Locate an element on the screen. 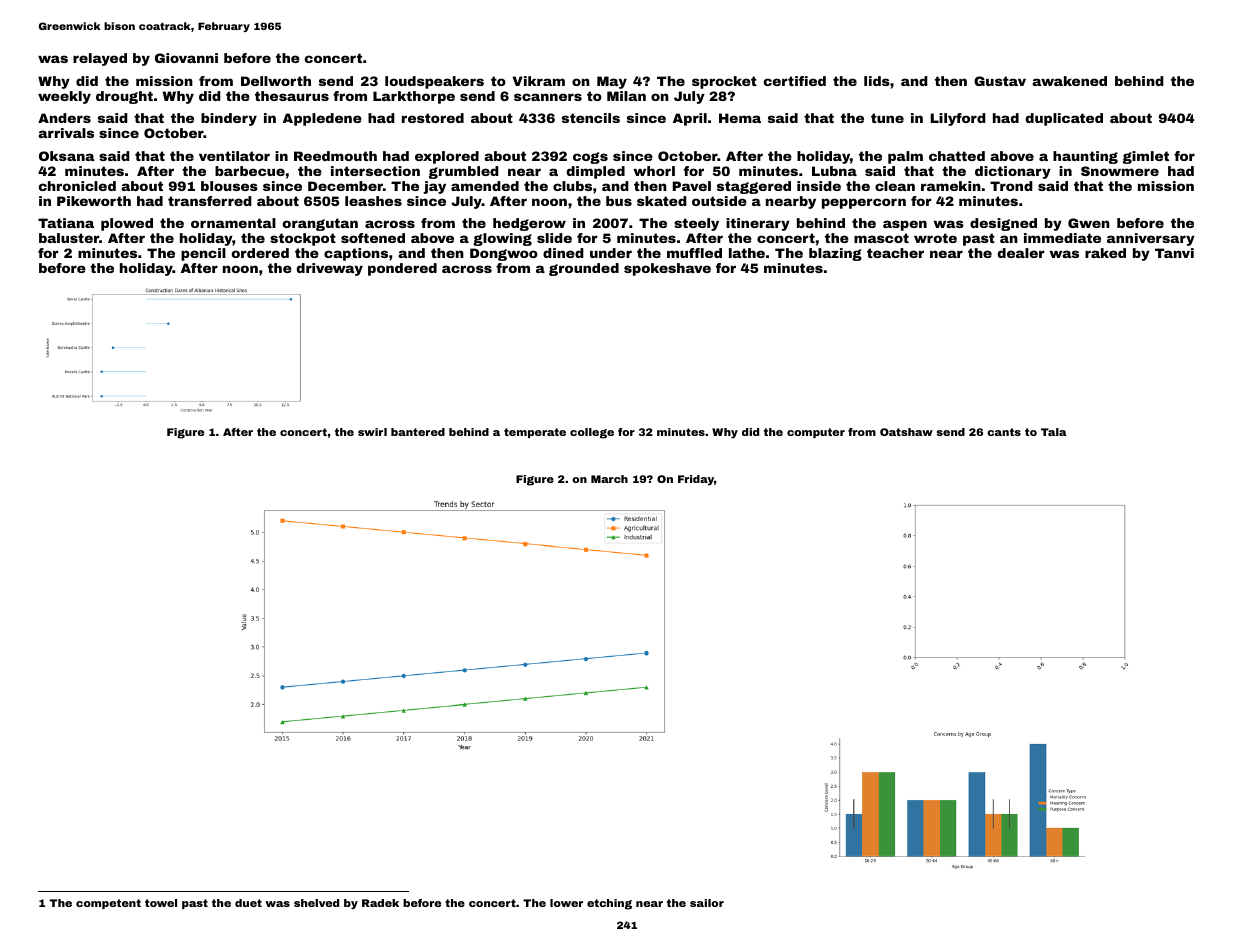 Image resolution: width=1233 pixels, height=952 pixels. bindery is located at coordinates (229, 119).
